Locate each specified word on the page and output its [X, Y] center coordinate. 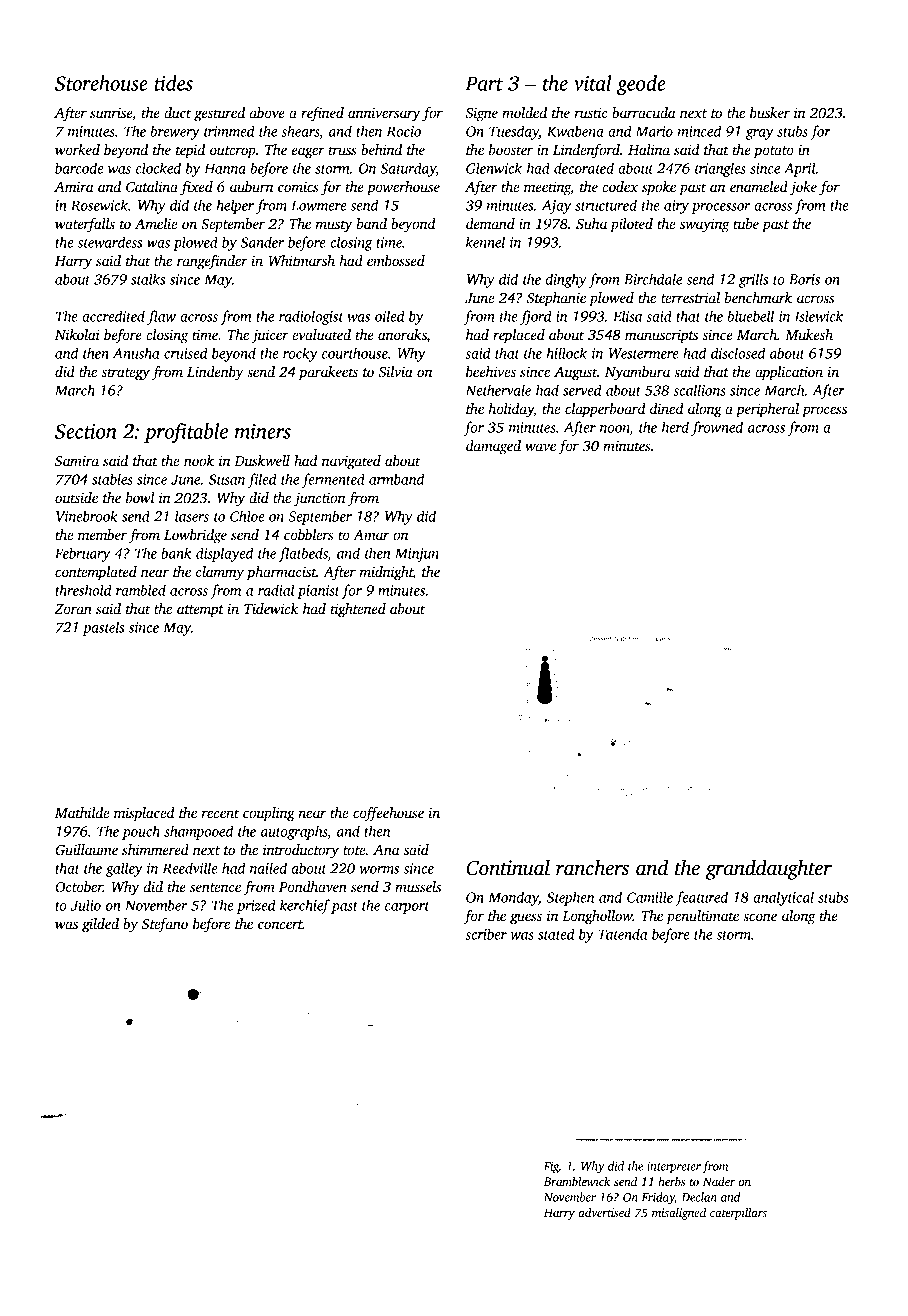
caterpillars [738, 1214]
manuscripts [661, 336]
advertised [604, 1212]
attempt [200, 611]
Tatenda [622, 934]
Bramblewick [577, 1181]
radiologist [311, 317]
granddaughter [768, 869]
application [789, 373]
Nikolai [77, 334]
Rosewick [99, 205]
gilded [100, 925]
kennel [485, 242]
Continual [508, 867]
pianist [318, 592]
